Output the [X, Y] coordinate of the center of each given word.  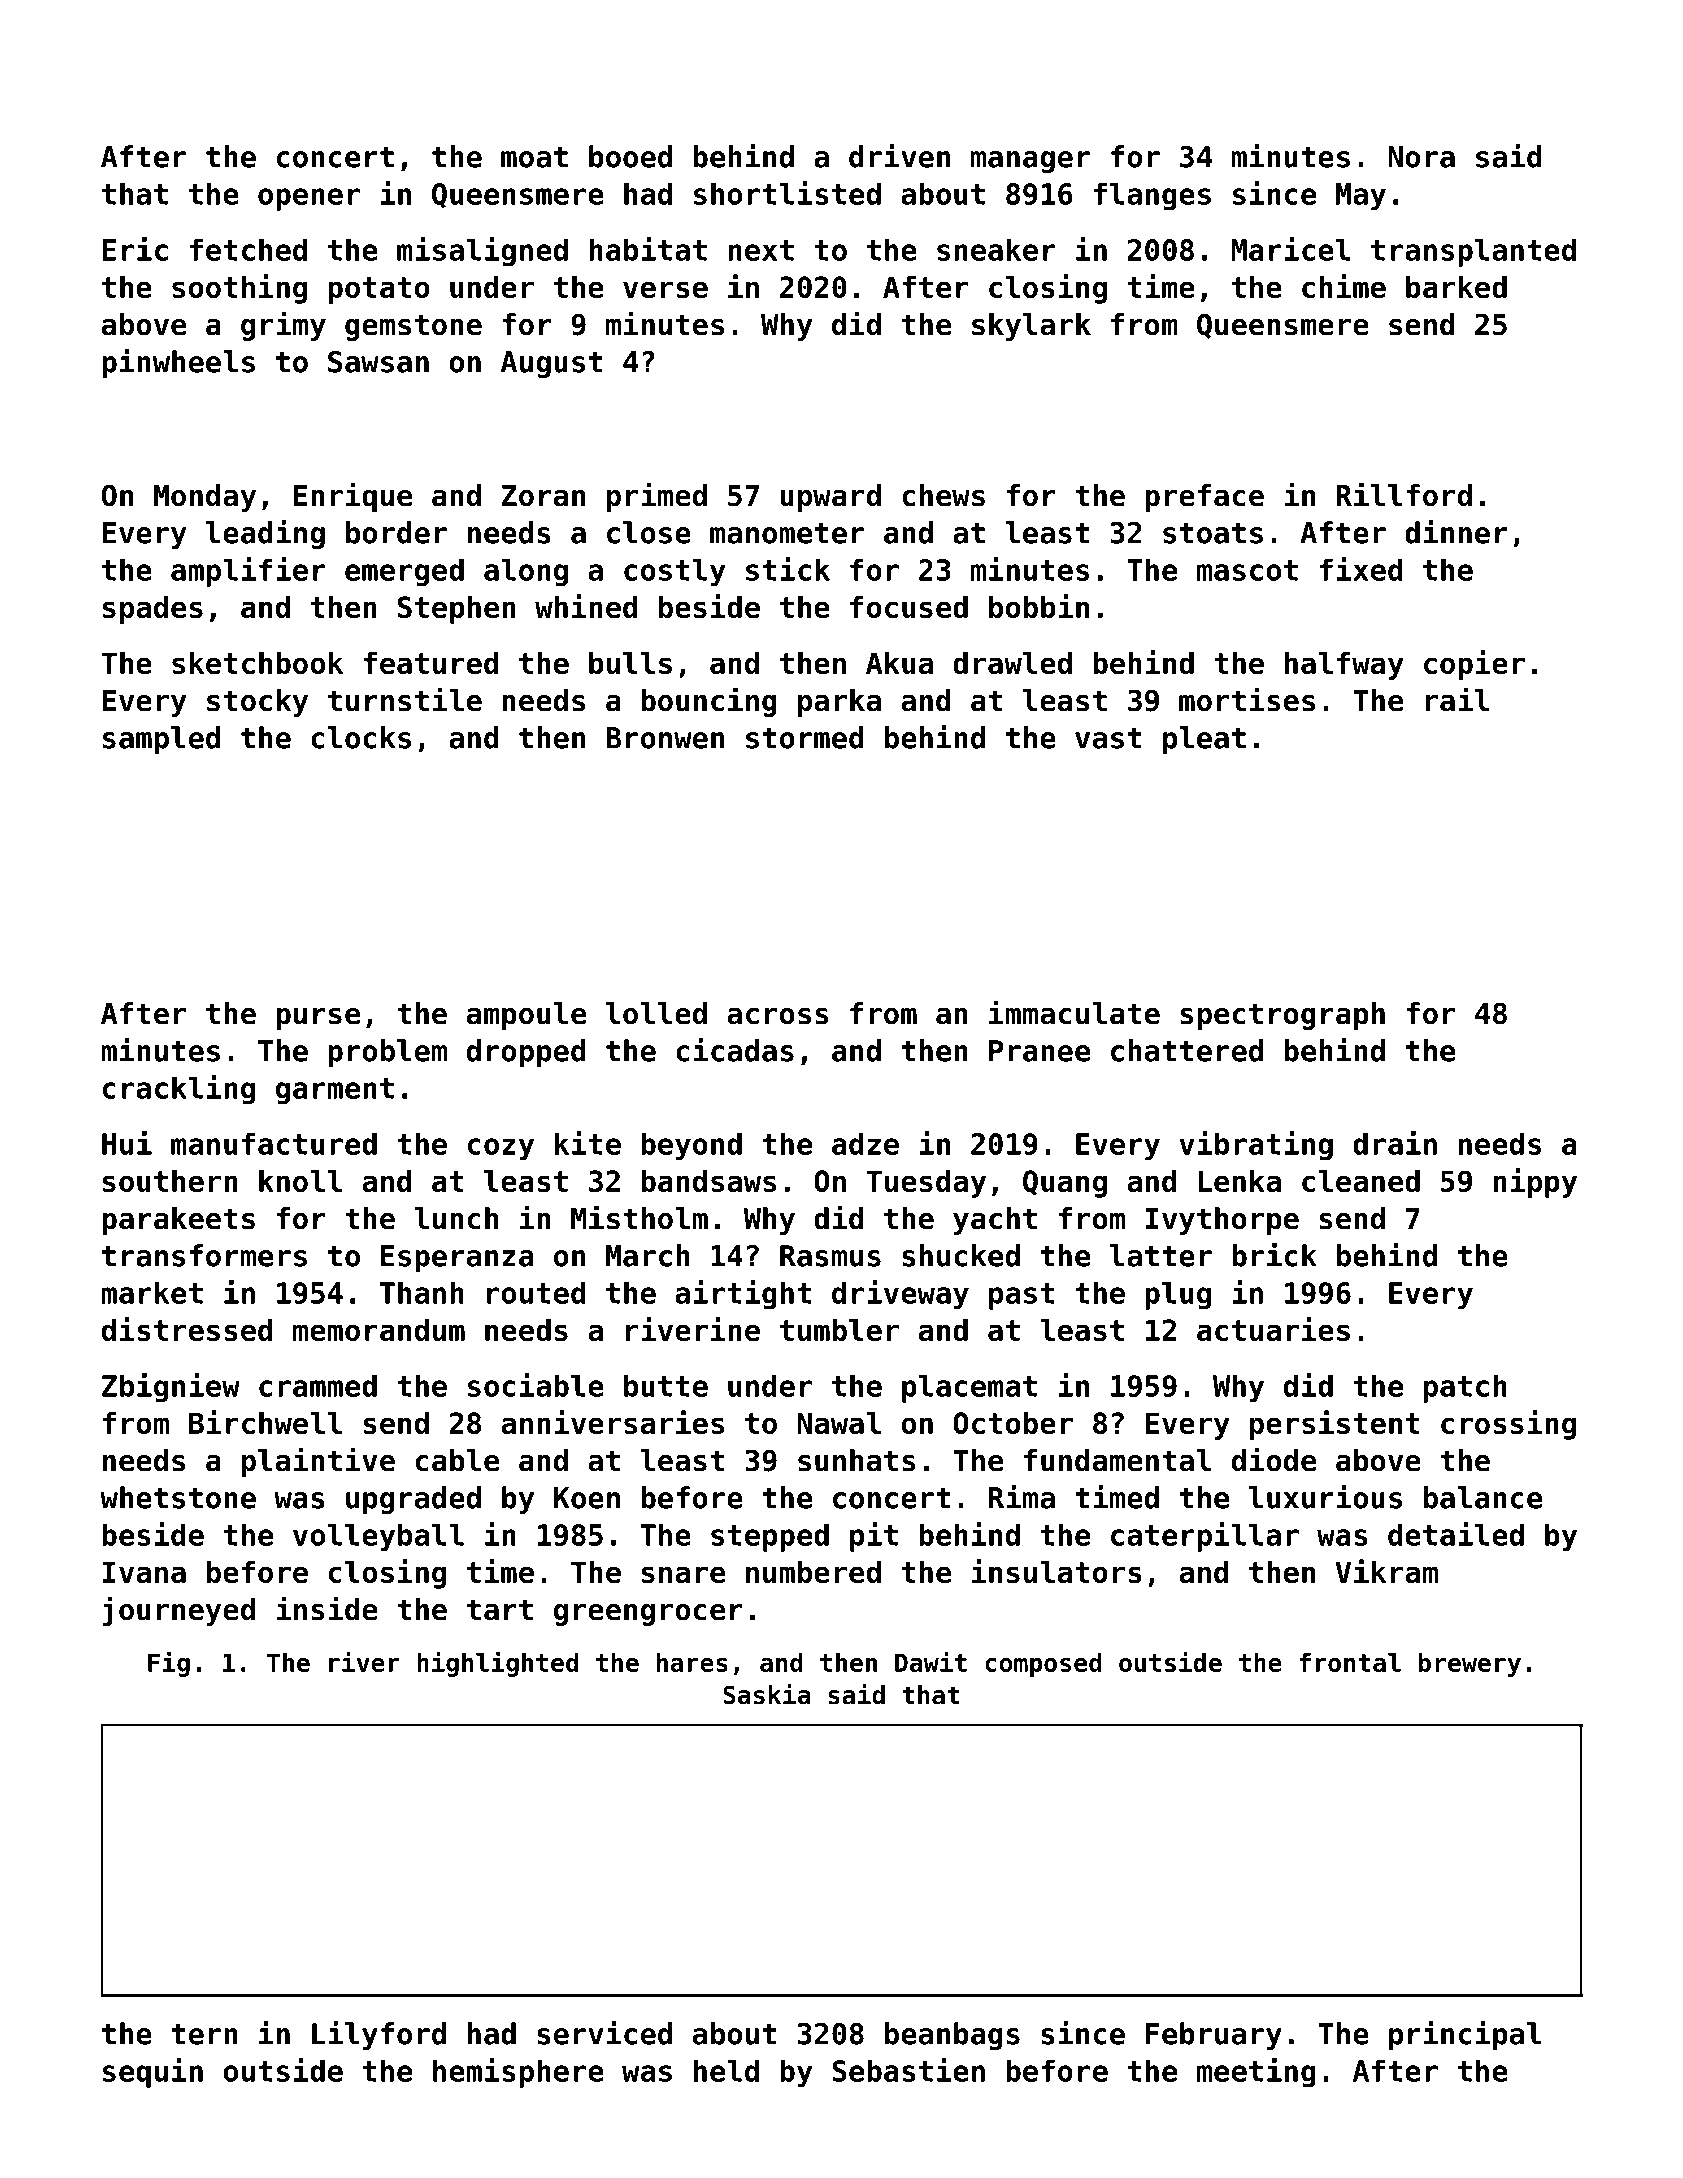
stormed [805, 737]
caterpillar [1205, 1537]
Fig [169, 1664]
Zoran [543, 496]
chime [1344, 286]
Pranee [1039, 1051]
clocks [361, 737]
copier [1474, 665]
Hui [127, 1143]
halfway [1344, 666]
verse [665, 289]
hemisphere [518, 2073]
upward [830, 498]
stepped [770, 1537]
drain [1395, 1143]
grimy [283, 326]
